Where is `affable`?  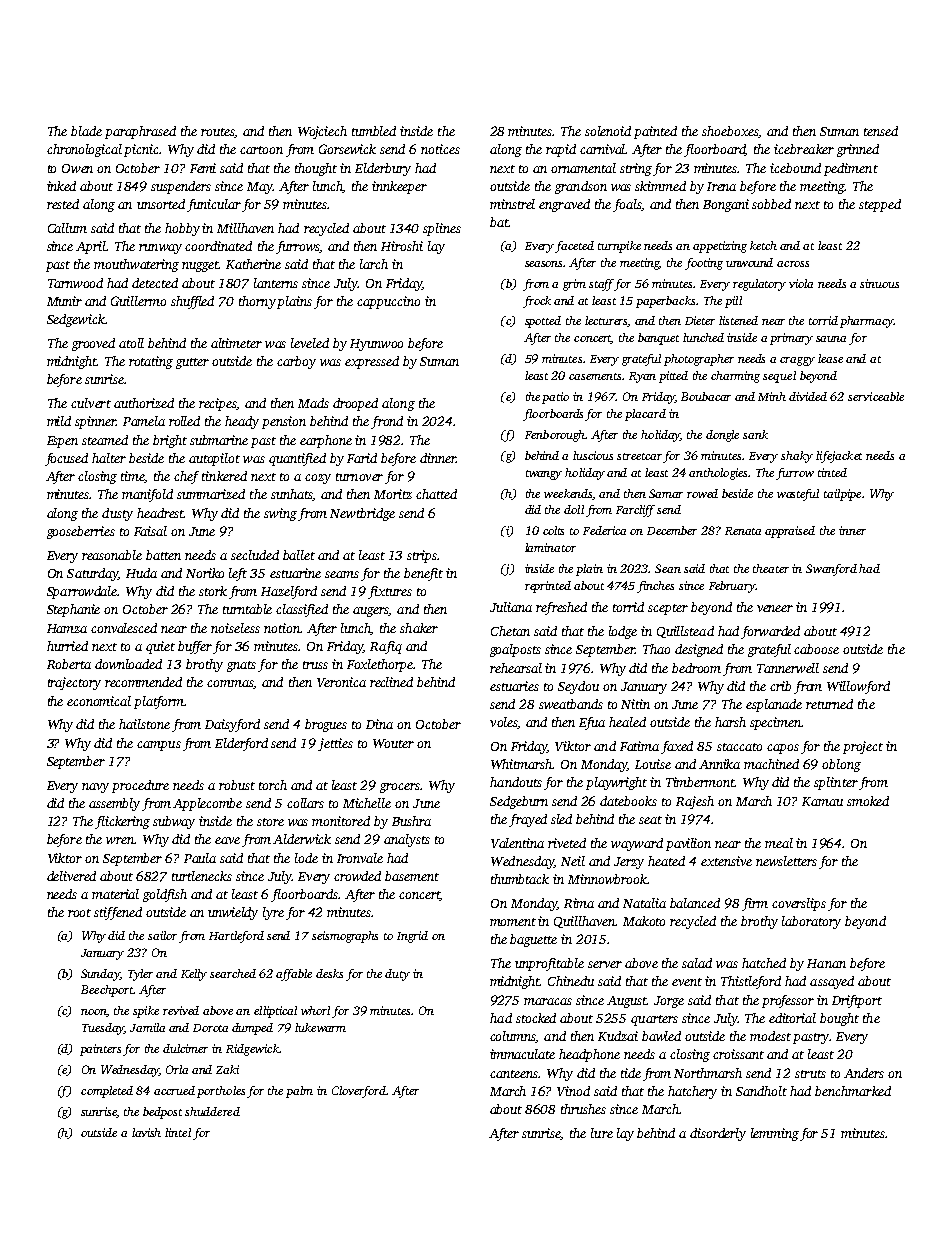 affable is located at coordinates (294, 975).
